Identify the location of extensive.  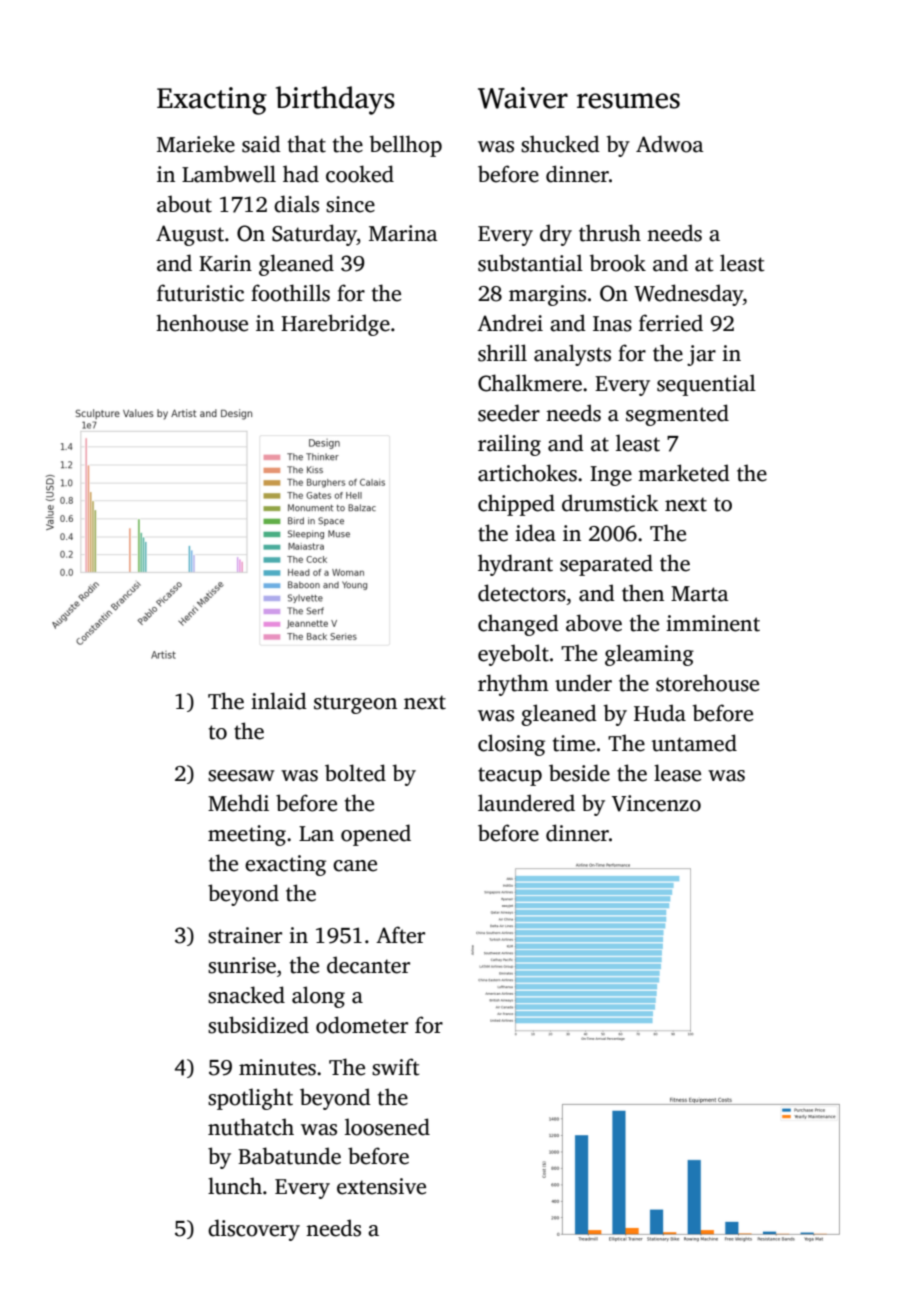
(381, 1186).
